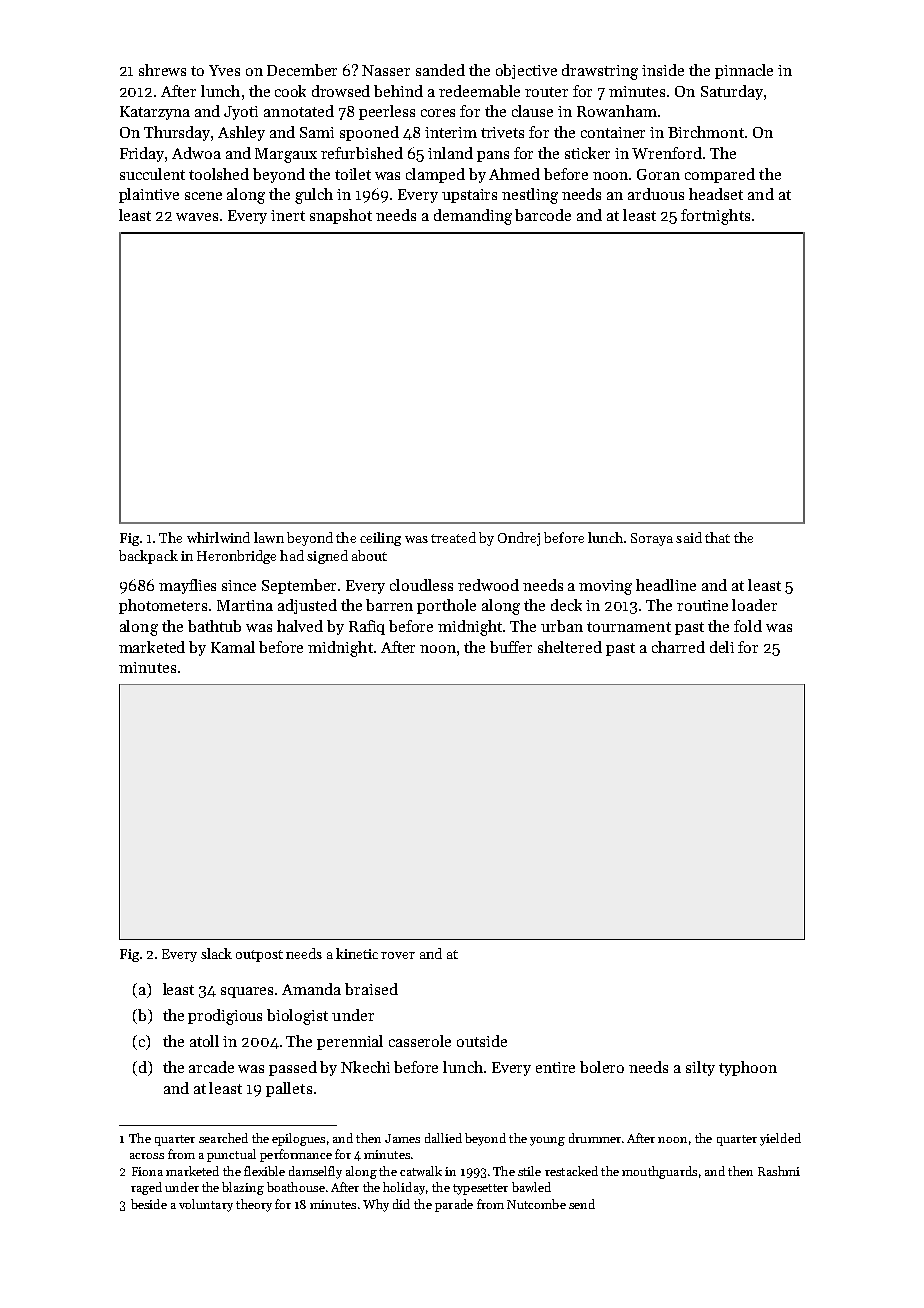 The height and width of the screenshot is (1308, 924). Describe the element at coordinates (715, 217) in the screenshot. I see `fortnights` at that location.
